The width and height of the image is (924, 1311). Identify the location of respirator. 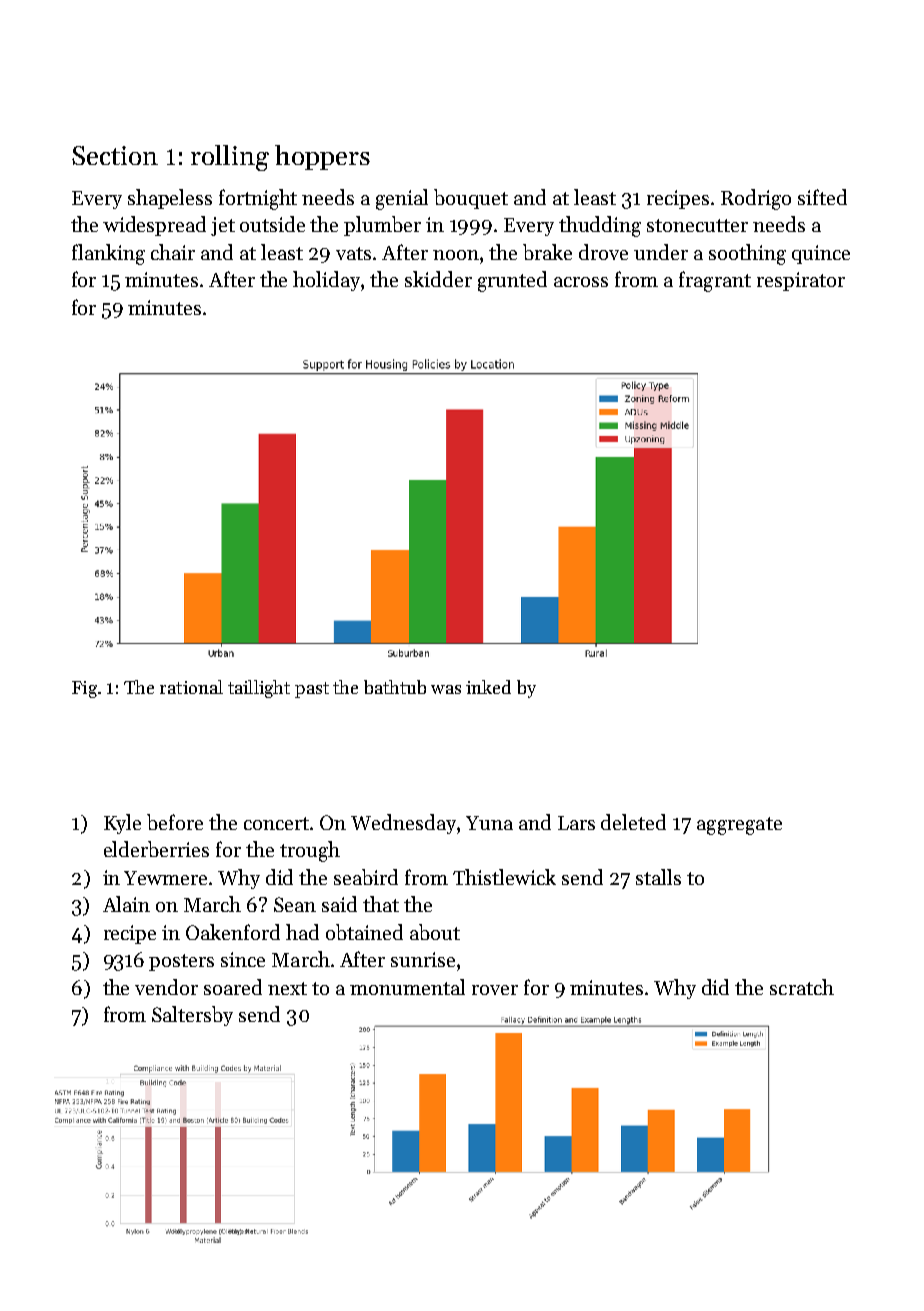
(801, 281).
